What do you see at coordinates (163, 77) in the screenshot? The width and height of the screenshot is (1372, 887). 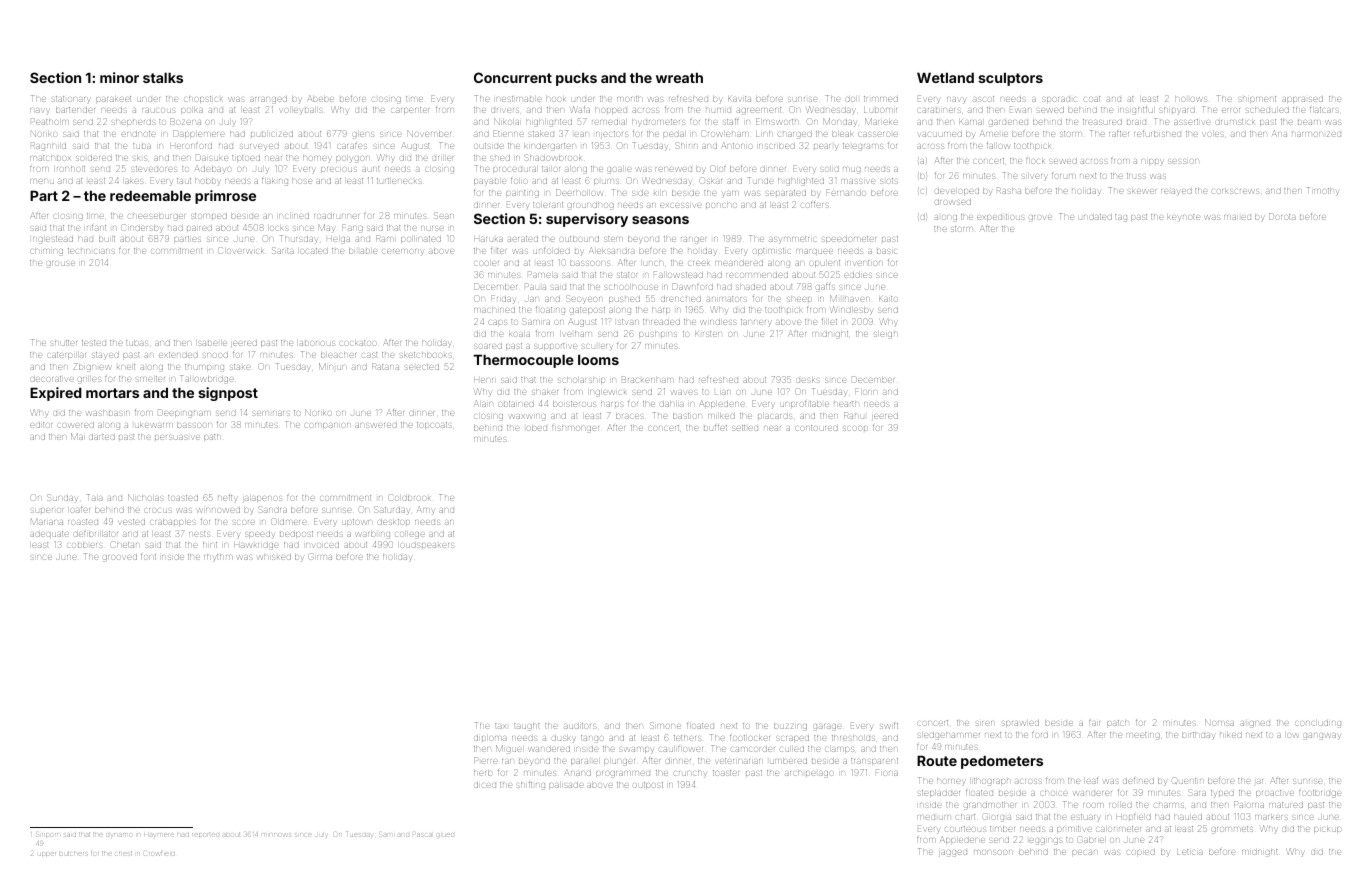 I see `stalks` at bounding box center [163, 77].
